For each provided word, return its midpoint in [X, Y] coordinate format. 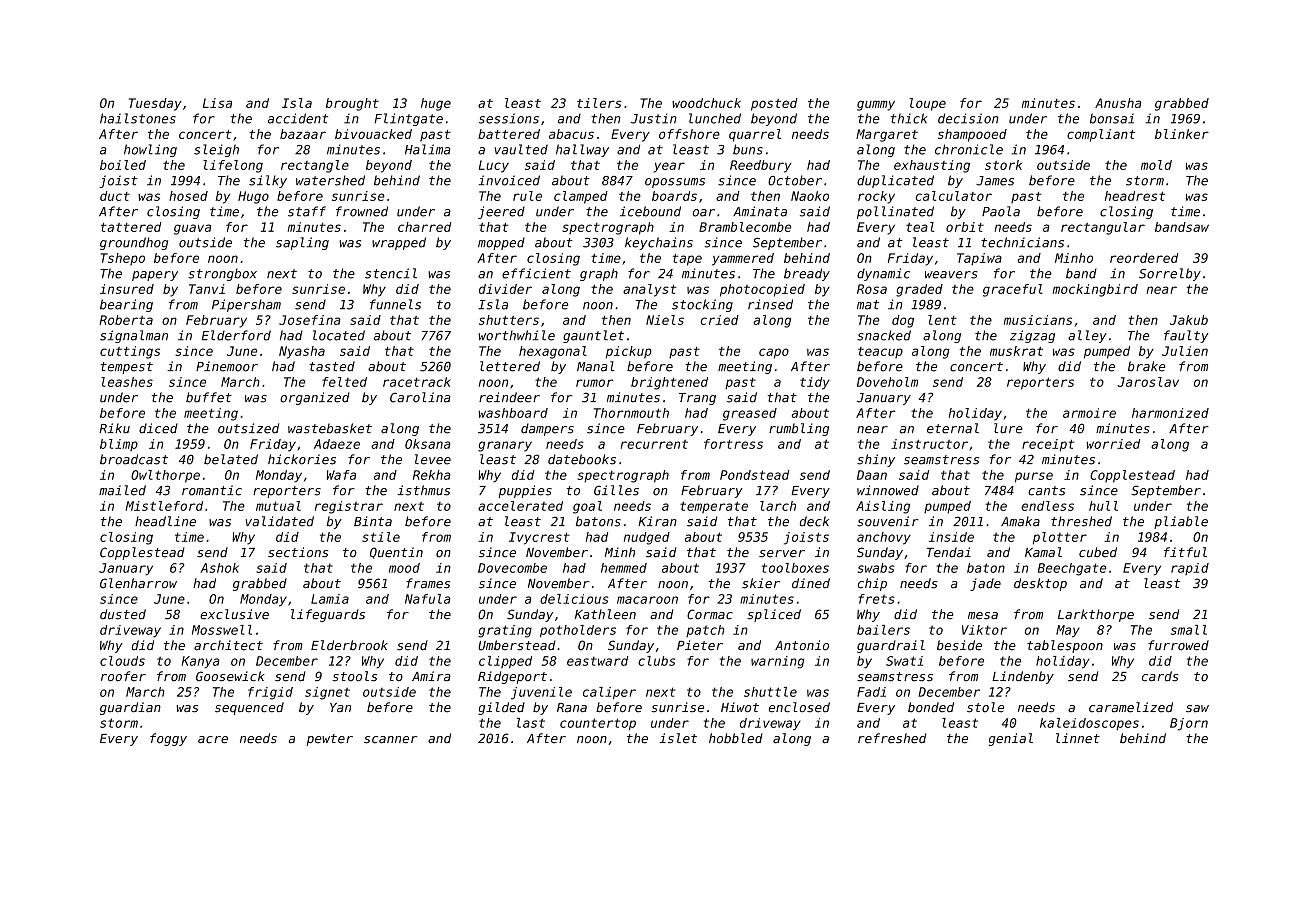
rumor [594, 383]
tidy [815, 383]
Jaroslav [1148, 382]
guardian [130, 708]
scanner [390, 740]
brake [1147, 366]
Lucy [494, 166]
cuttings [130, 352]
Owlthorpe [165, 476]
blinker [1182, 134]
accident [298, 118]
